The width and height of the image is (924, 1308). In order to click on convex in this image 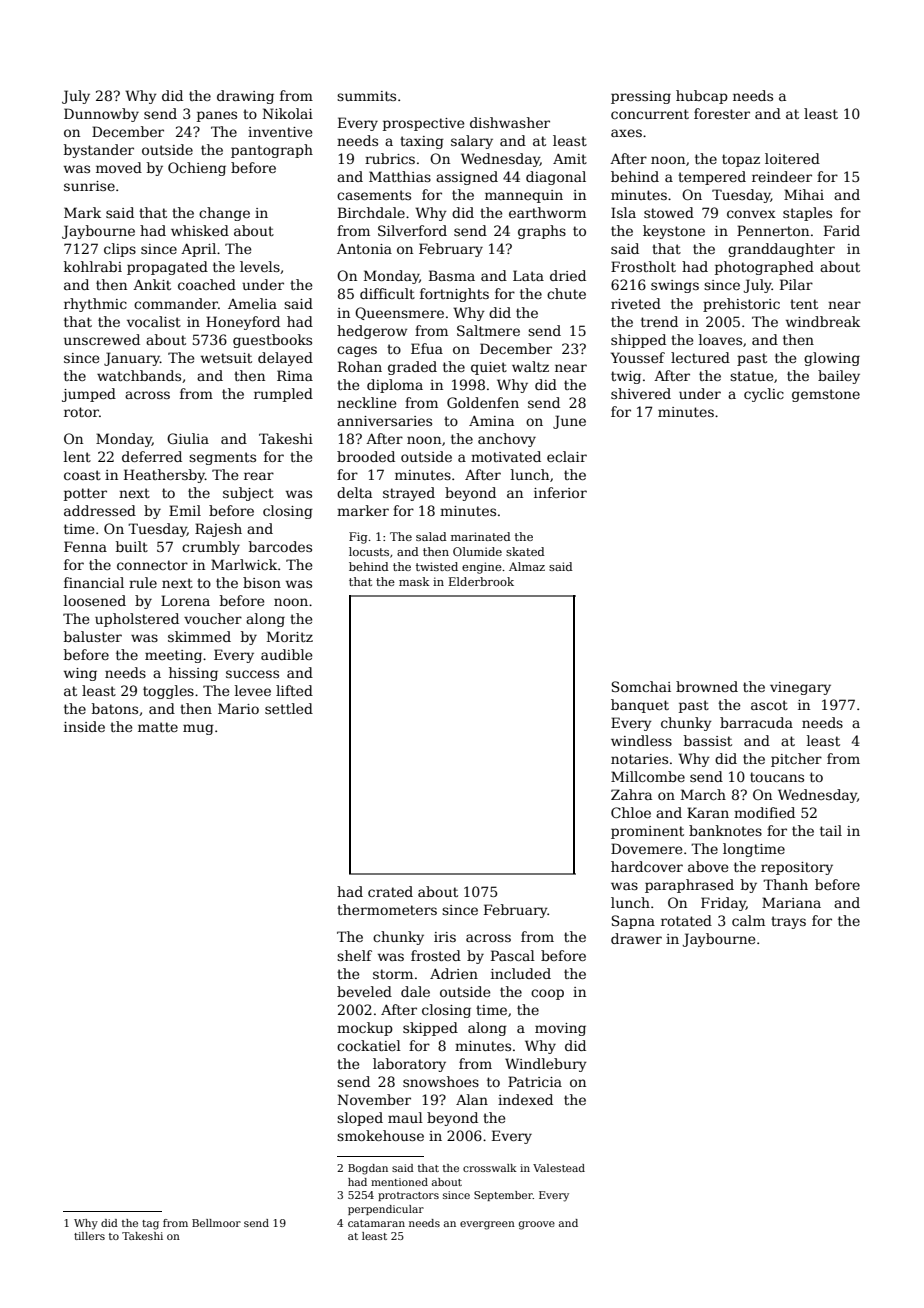, I will do `click(751, 214)`.
